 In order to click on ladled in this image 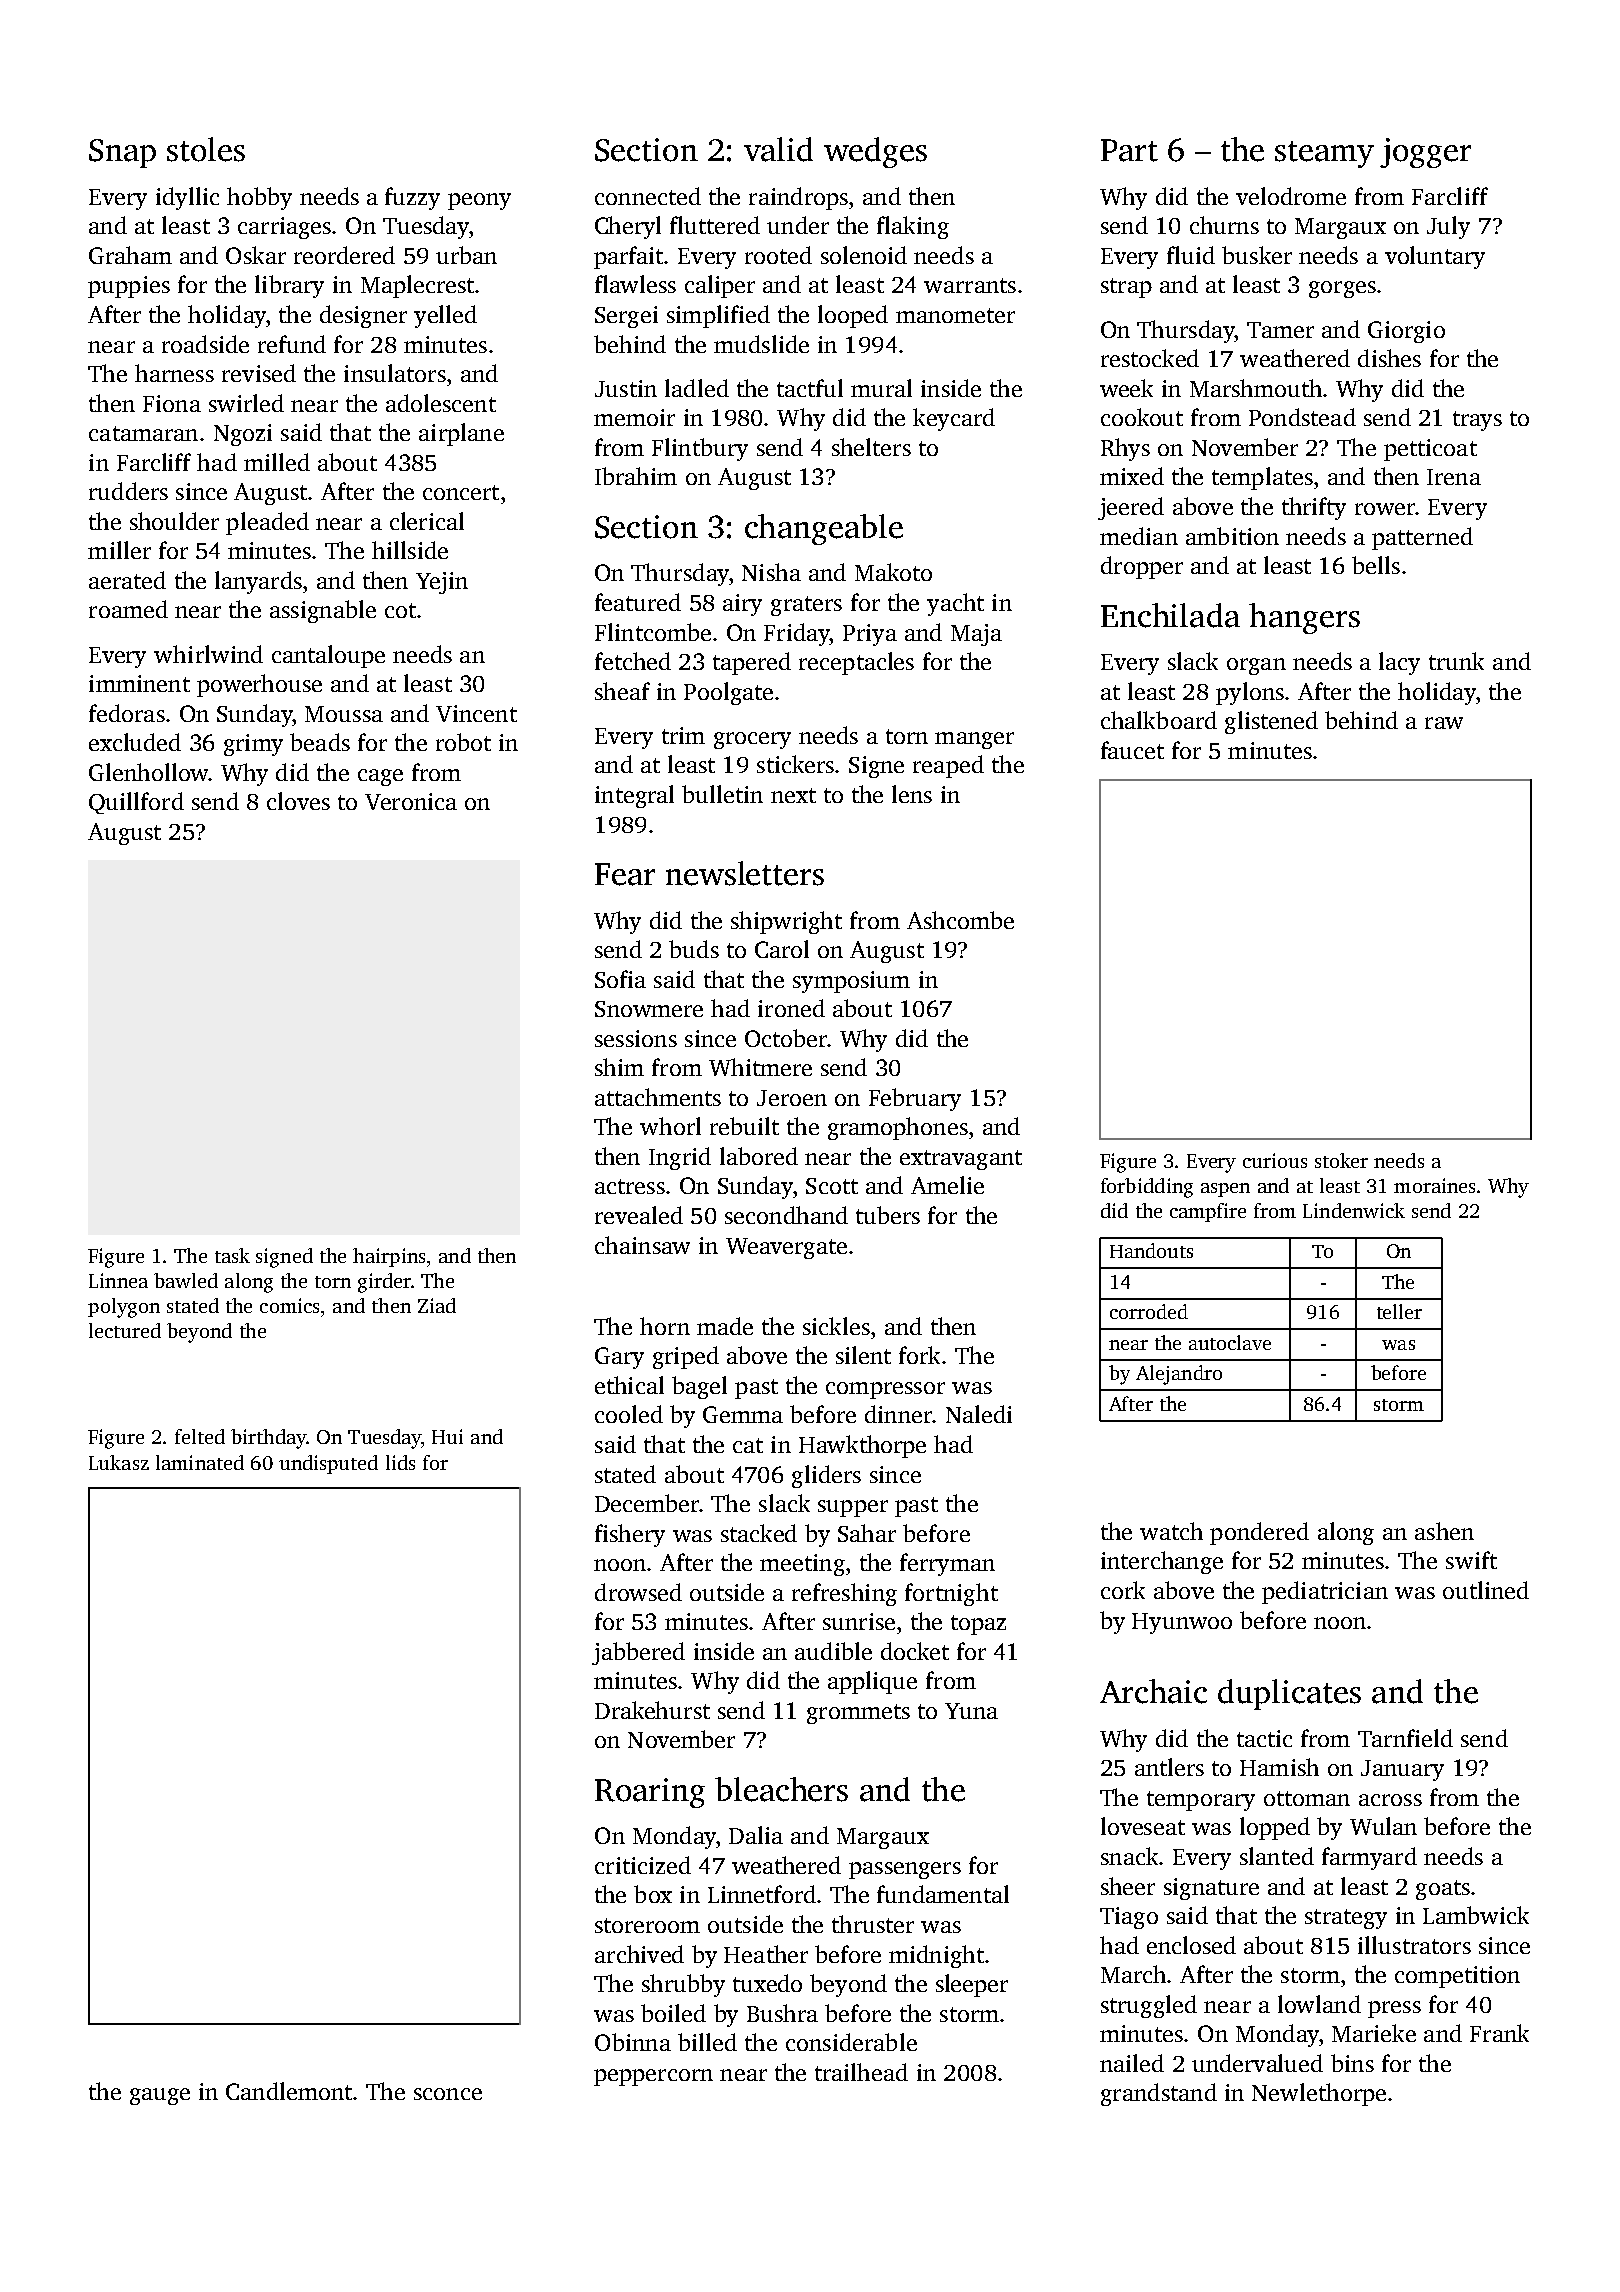, I will do `click(697, 388)`.
